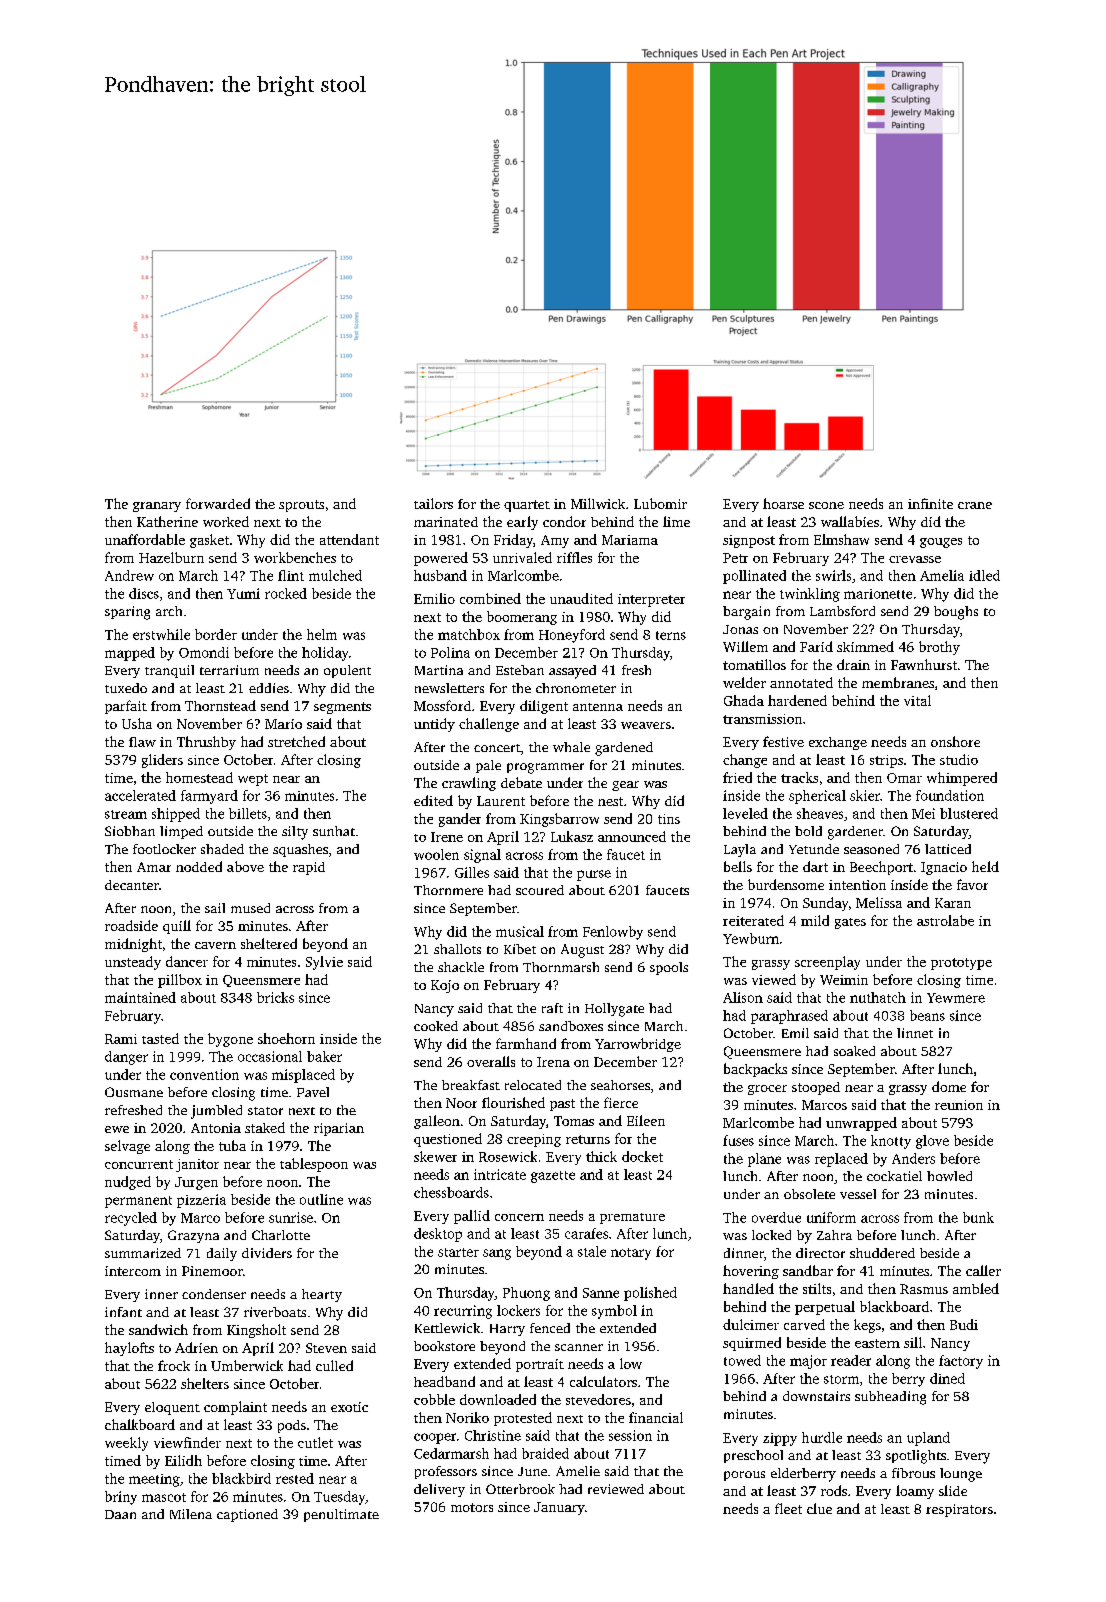  What do you see at coordinates (955, 741) in the document?
I see `onshore` at bounding box center [955, 741].
